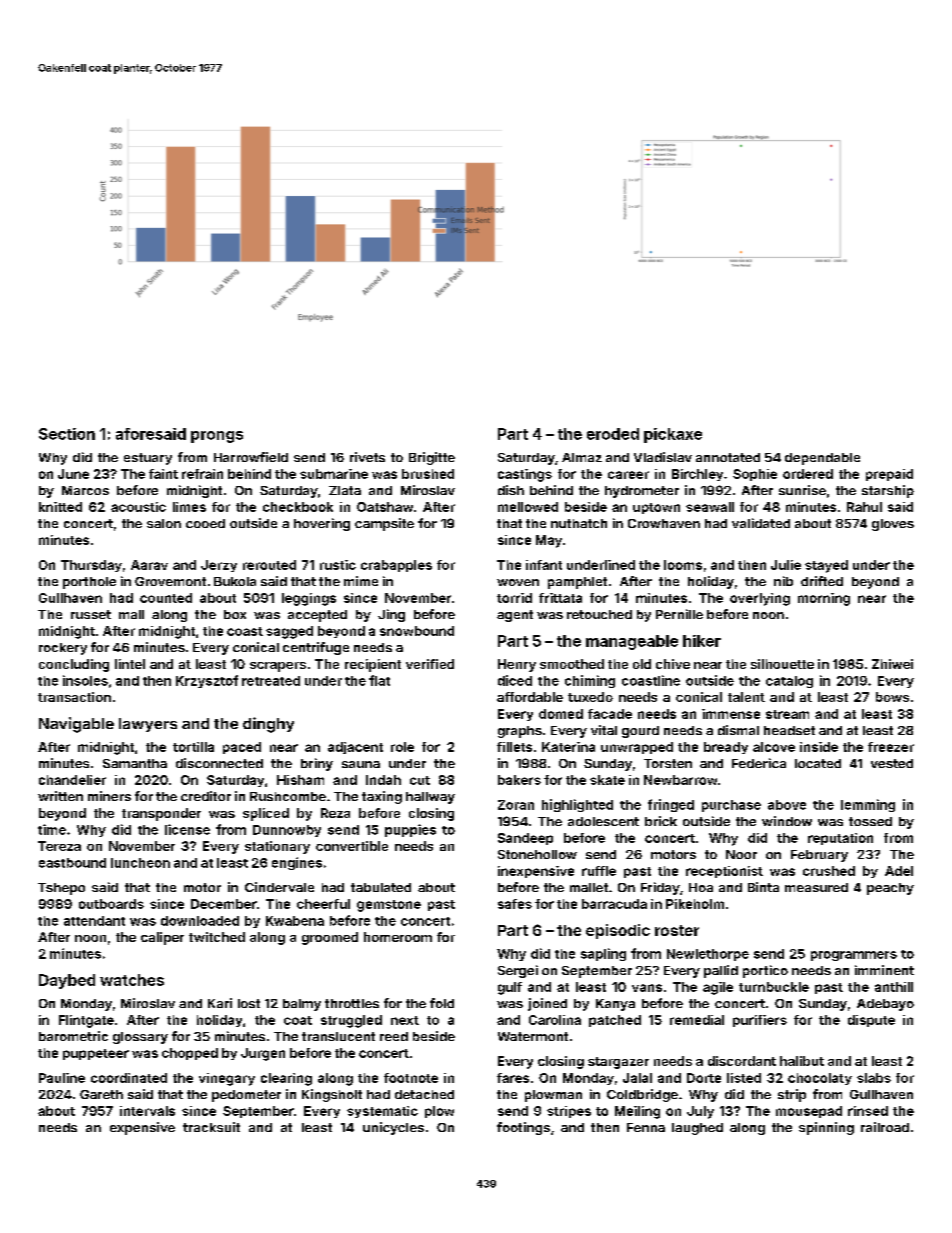  What do you see at coordinates (205, 523) in the screenshot?
I see `cooed` at bounding box center [205, 523].
